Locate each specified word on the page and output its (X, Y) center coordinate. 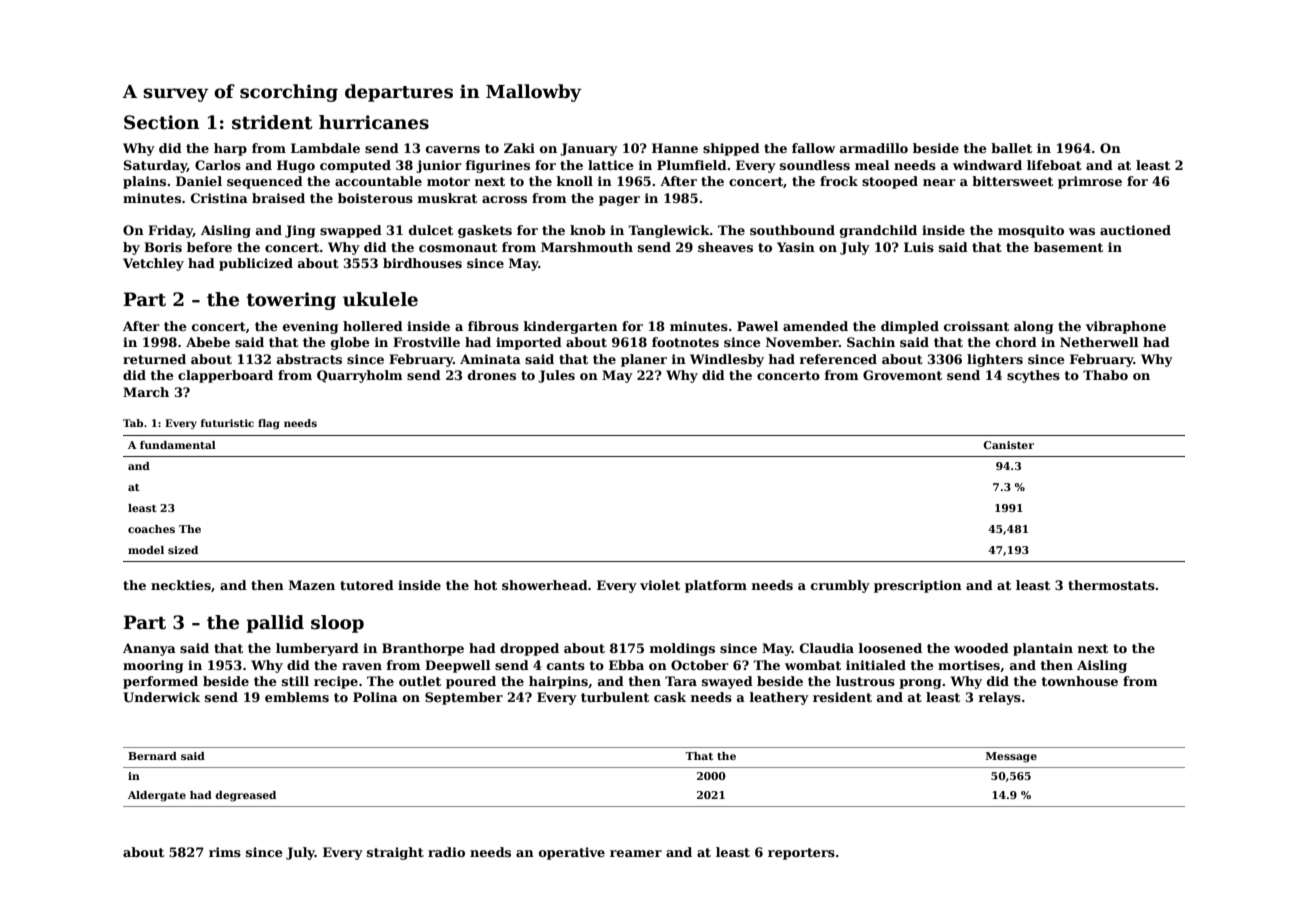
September (464, 698)
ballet (1011, 148)
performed (160, 682)
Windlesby (727, 360)
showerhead (545, 585)
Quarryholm (360, 376)
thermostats (1111, 585)
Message (1011, 757)
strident (272, 122)
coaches (151, 529)
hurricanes (374, 122)
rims (225, 852)
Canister (1008, 445)
